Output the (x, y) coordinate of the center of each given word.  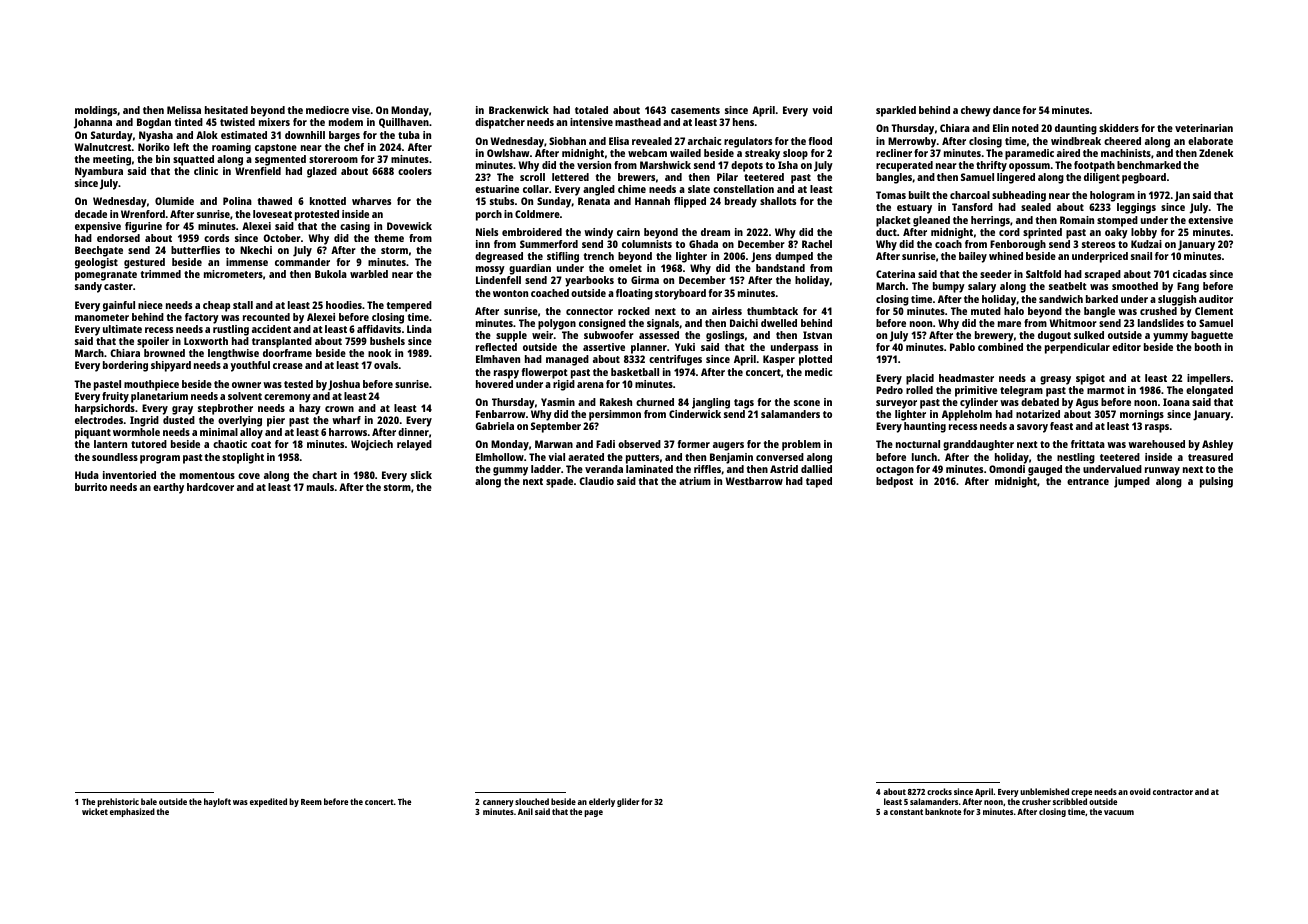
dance (1006, 110)
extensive (1210, 220)
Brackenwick (519, 110)
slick (421, 475)
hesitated (226, 110)
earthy (168, 488)
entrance (1088, 481)
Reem (311, 802)
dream (715, 232)
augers (728, 446)
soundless (115, 457)
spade (559, 482)
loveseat (272, 214)
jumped (1132, 482)
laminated (649, 469)
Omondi (1007, 469)
